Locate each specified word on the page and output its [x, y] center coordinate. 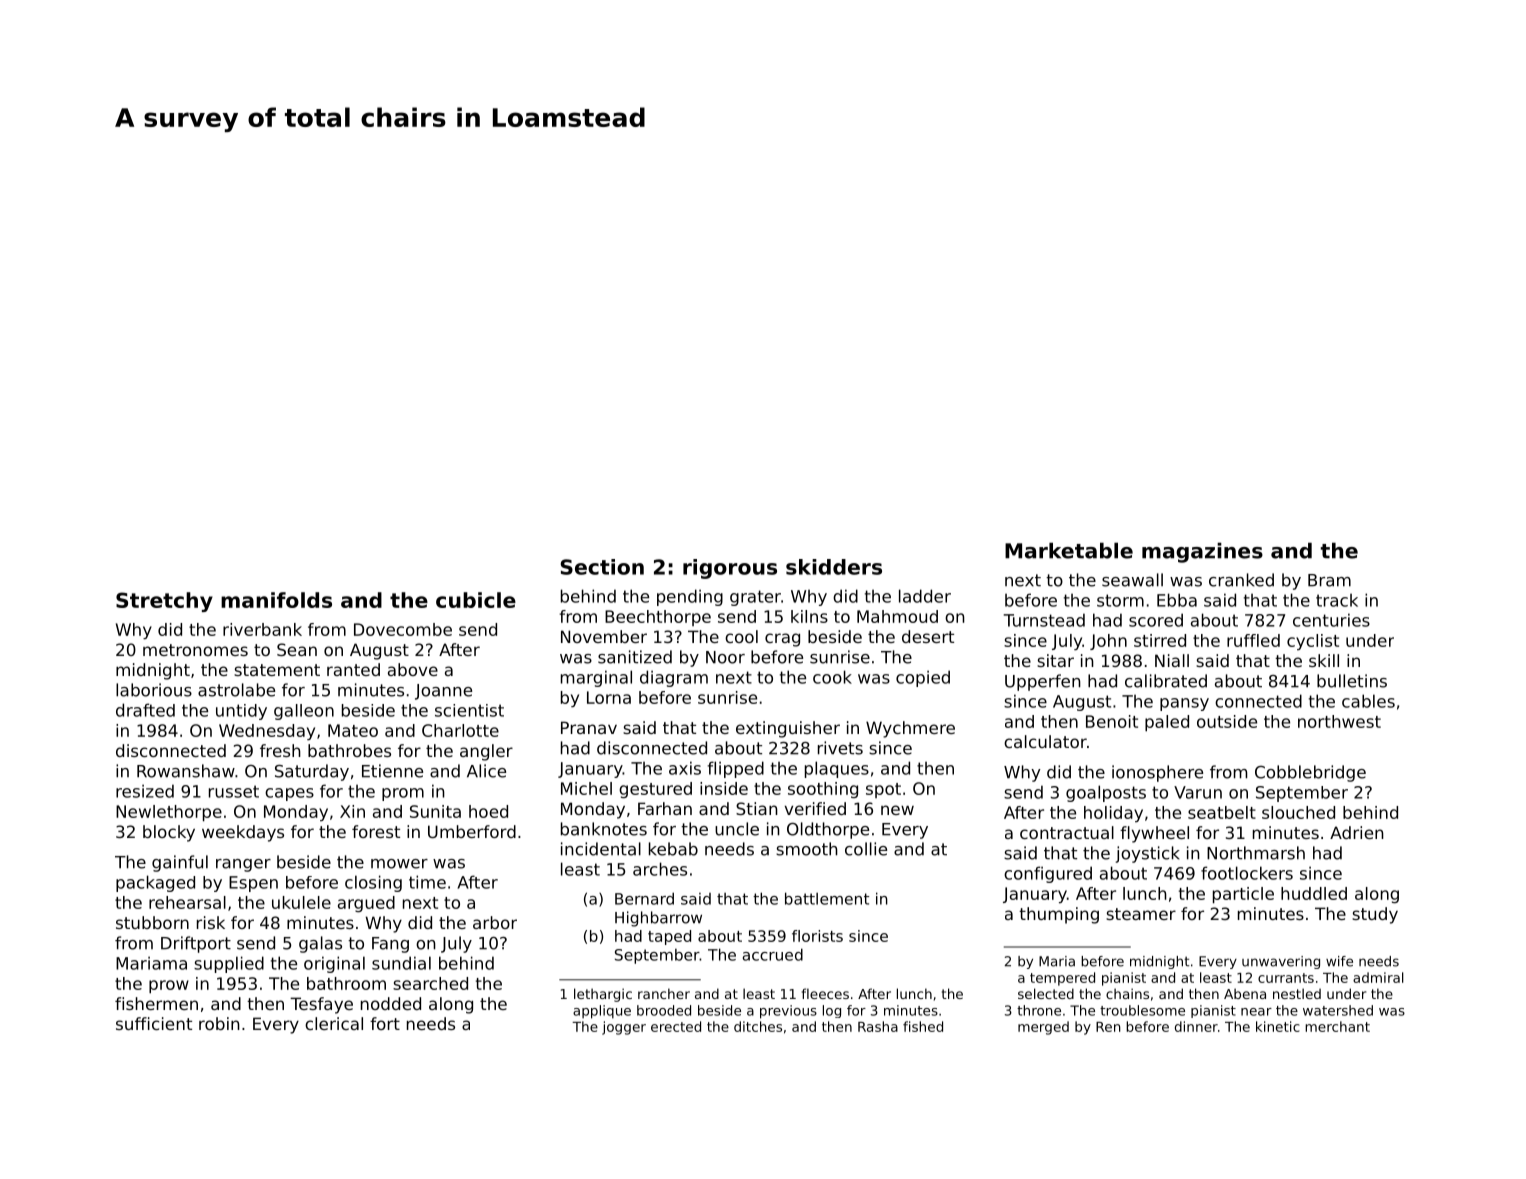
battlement [827, 898]
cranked [1241, 580]
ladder [925, 596]
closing [373, 883]
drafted [145, 710]
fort [385, 1023]
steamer [1141, 914]
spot [883, 790]
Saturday [312, 772]
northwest [1339, 721]
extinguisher [788, 729]
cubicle [476, 600]
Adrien [1357, 832]
